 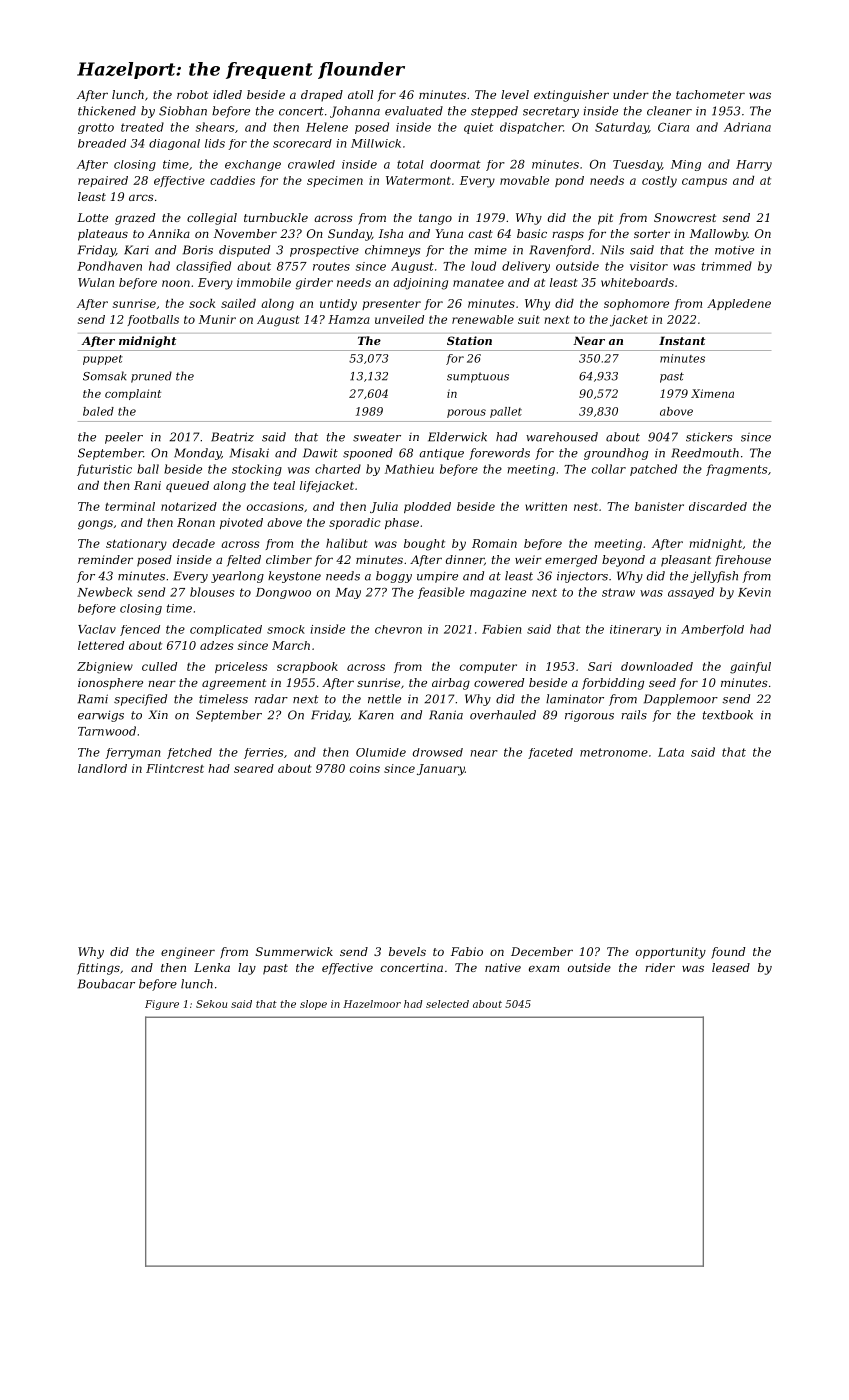 I want to click on secretary, so click(x=551, y=112).
